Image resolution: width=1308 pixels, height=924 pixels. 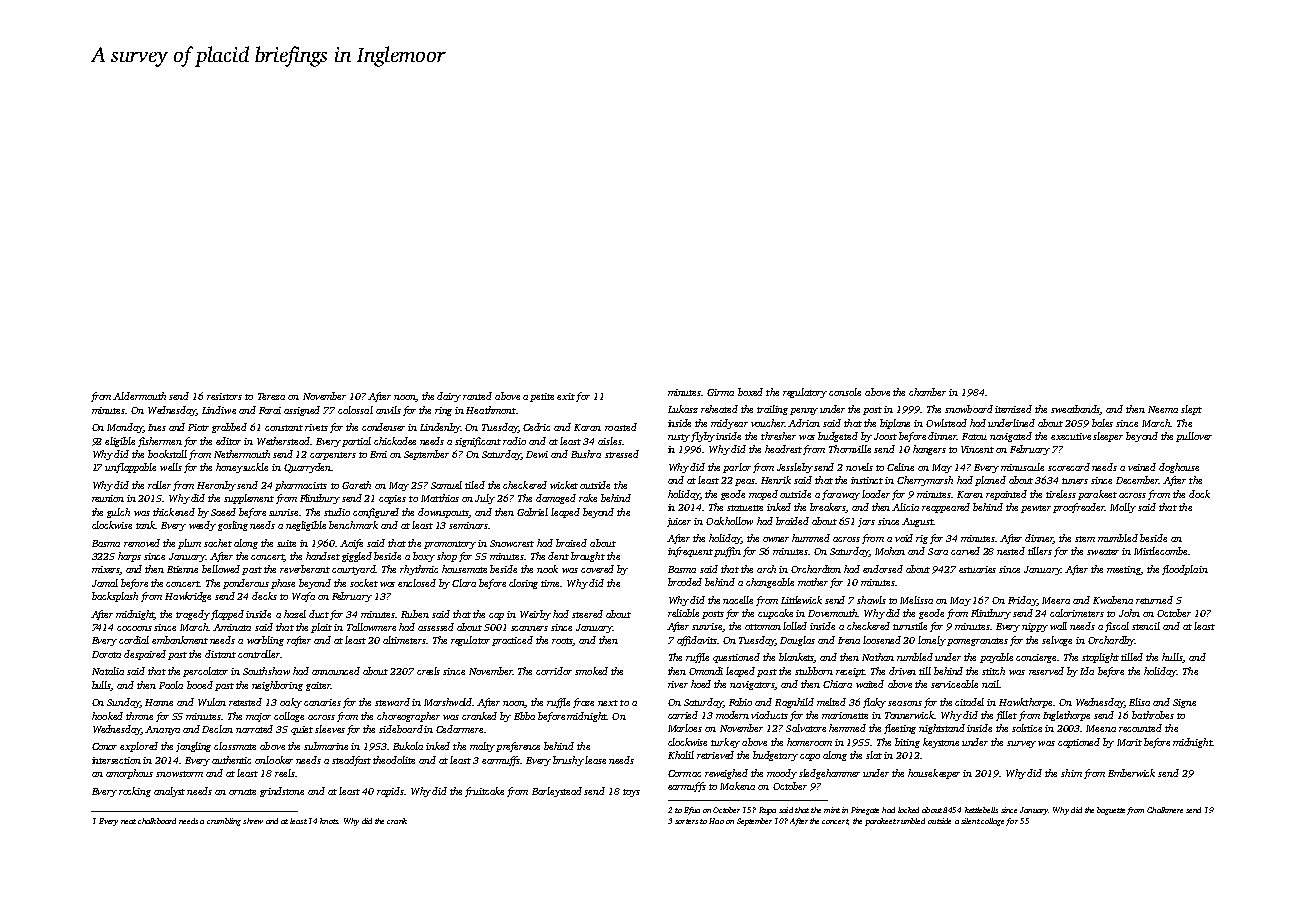 I want to click on Chalkmere, so click(x=1165, y=810).
